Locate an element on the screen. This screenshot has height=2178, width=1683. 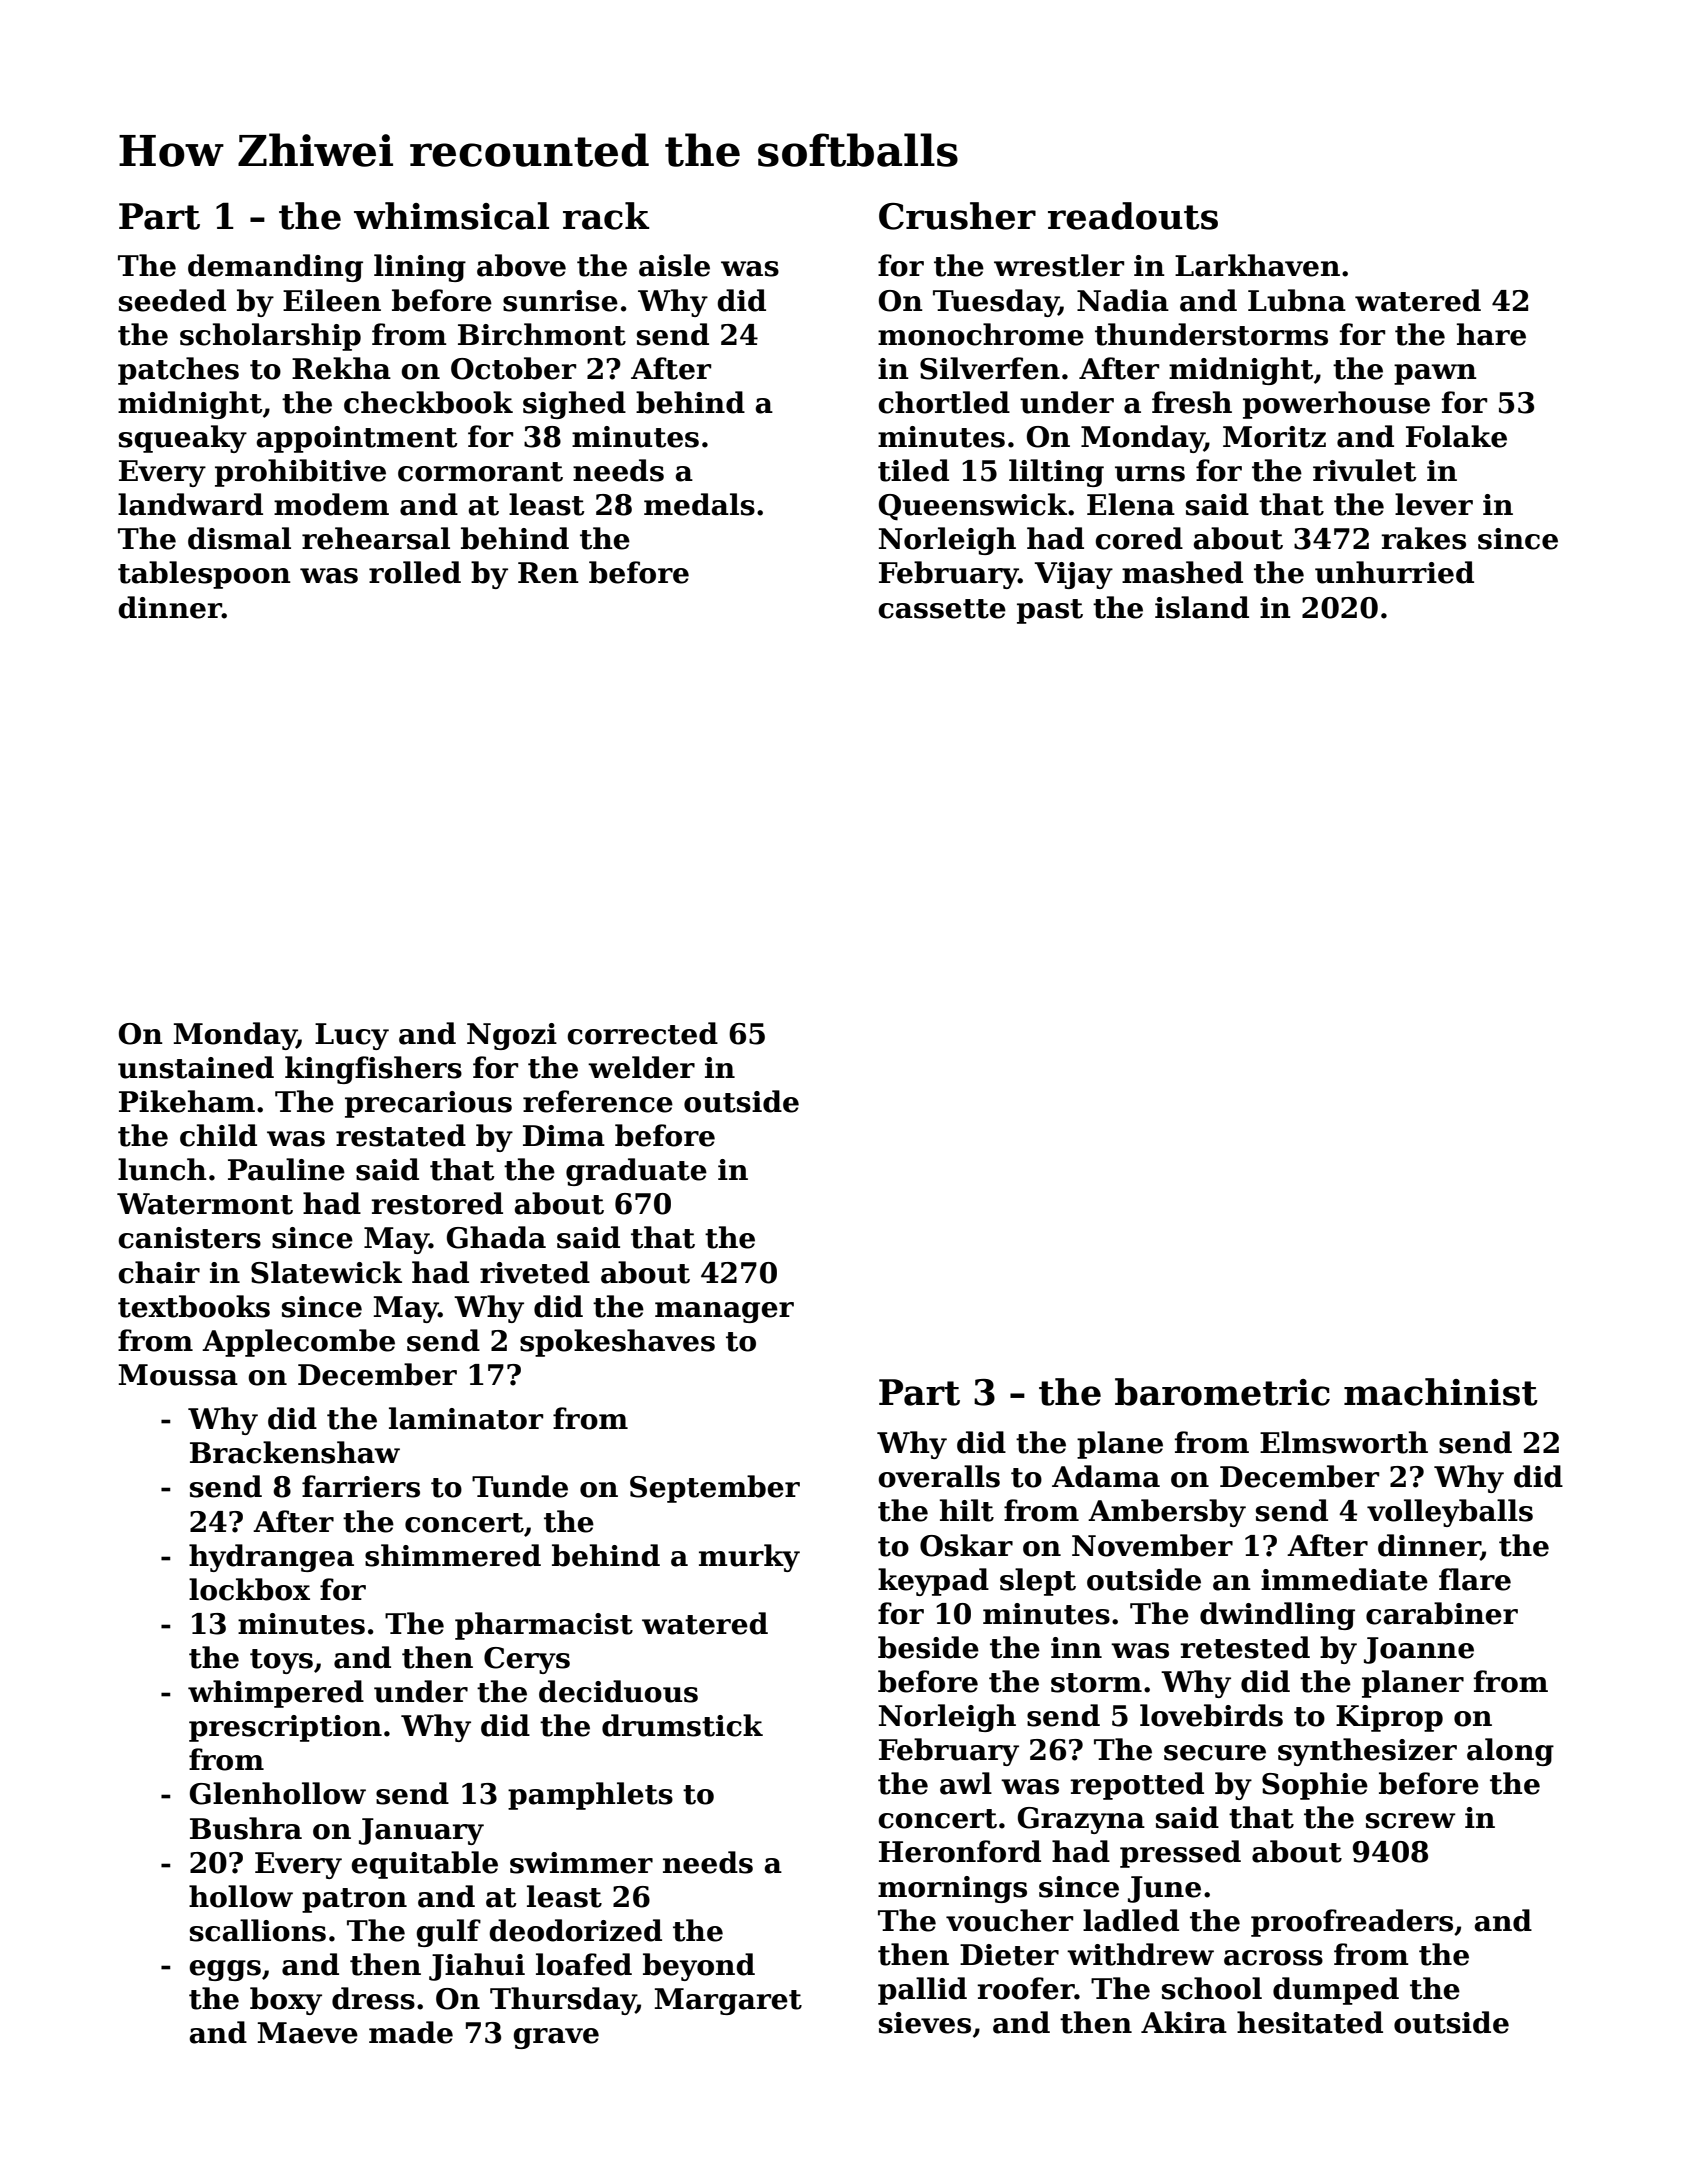
corrected is located at coordinates (642, 1033).
